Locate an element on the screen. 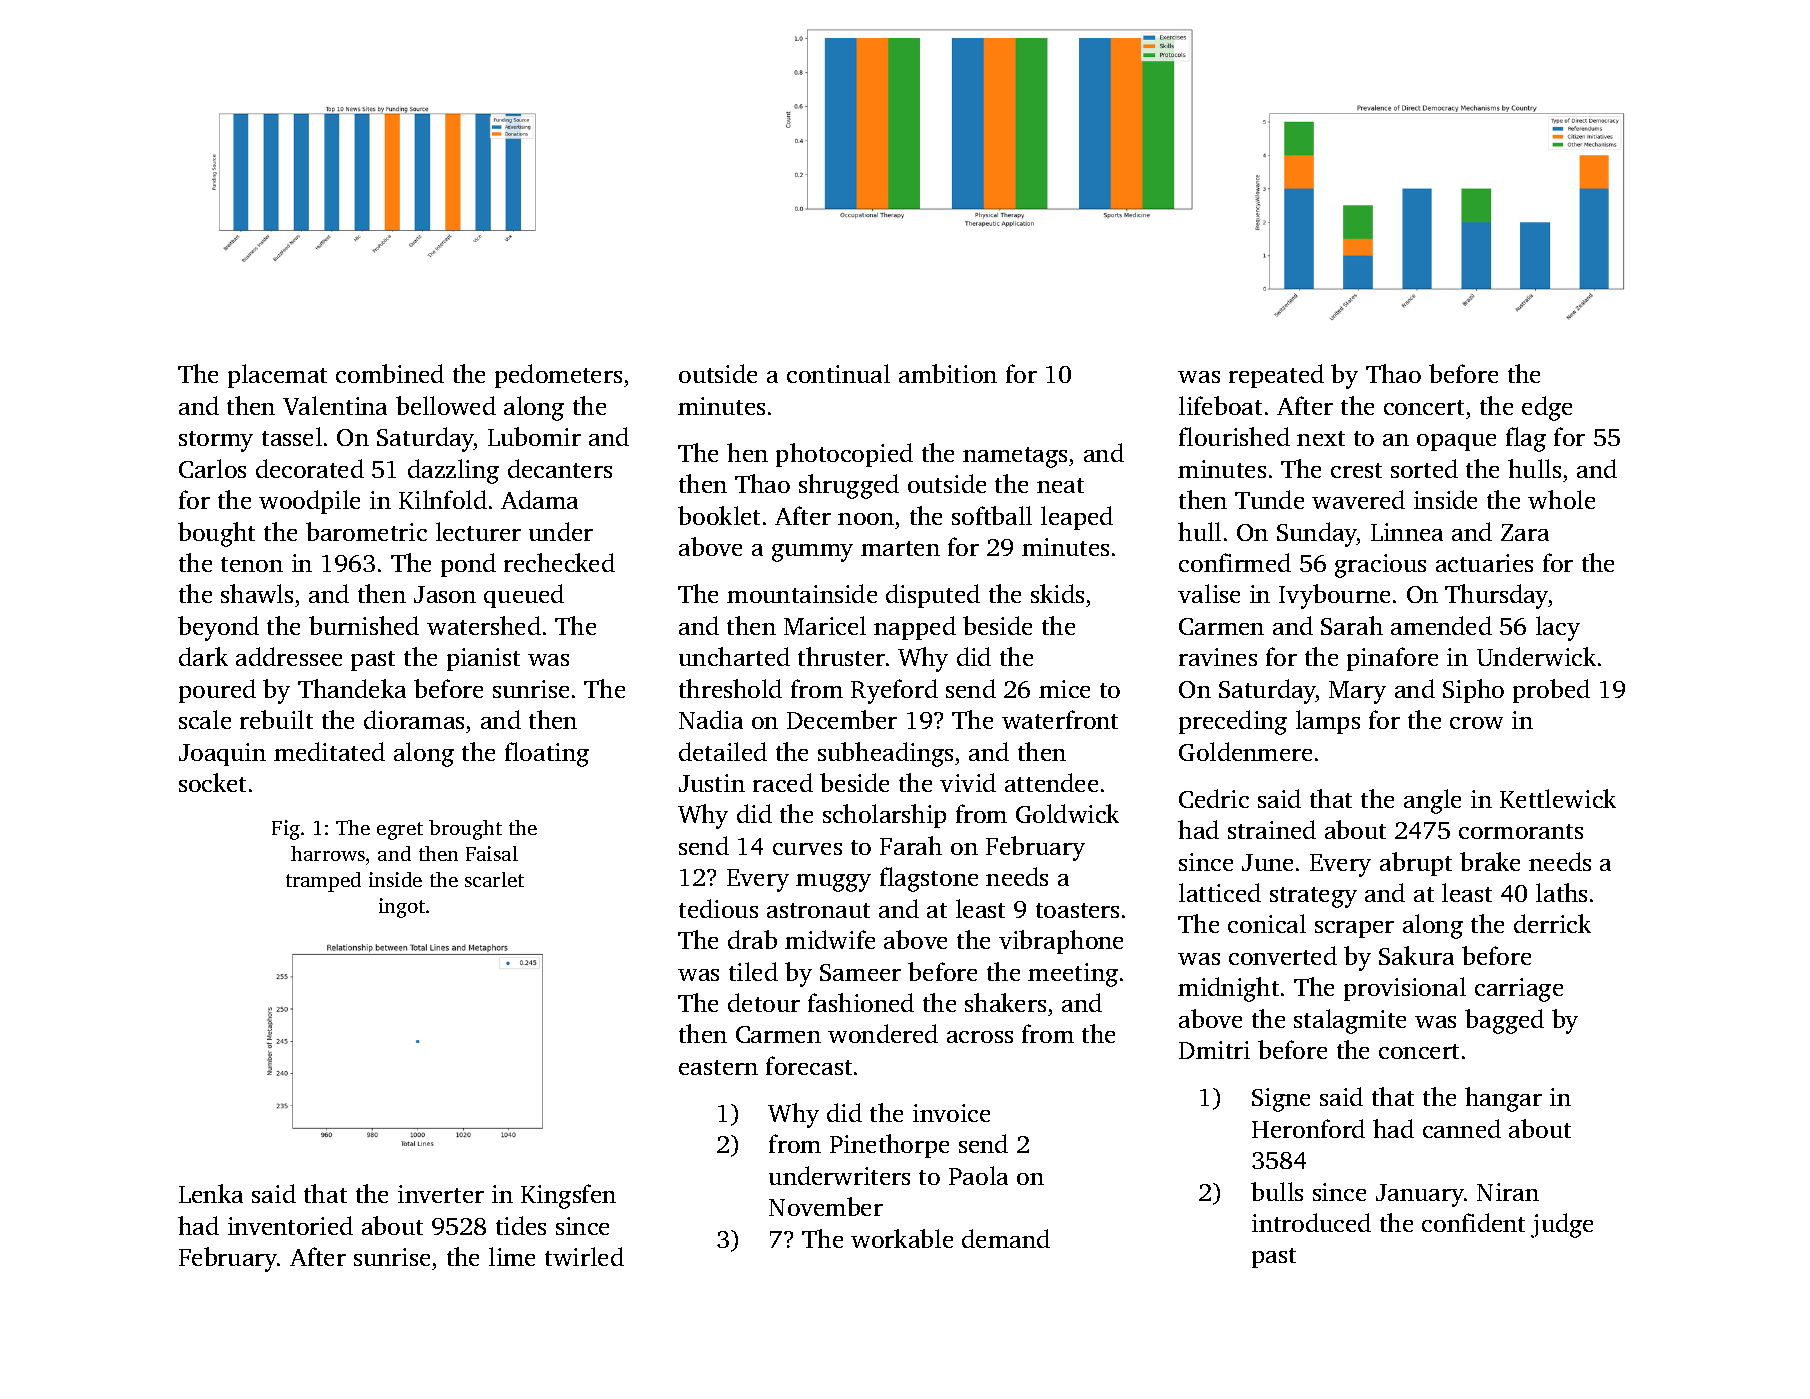 This screenshot has width=1810, height=1399. edge is located at coordinates (1547, 408).
